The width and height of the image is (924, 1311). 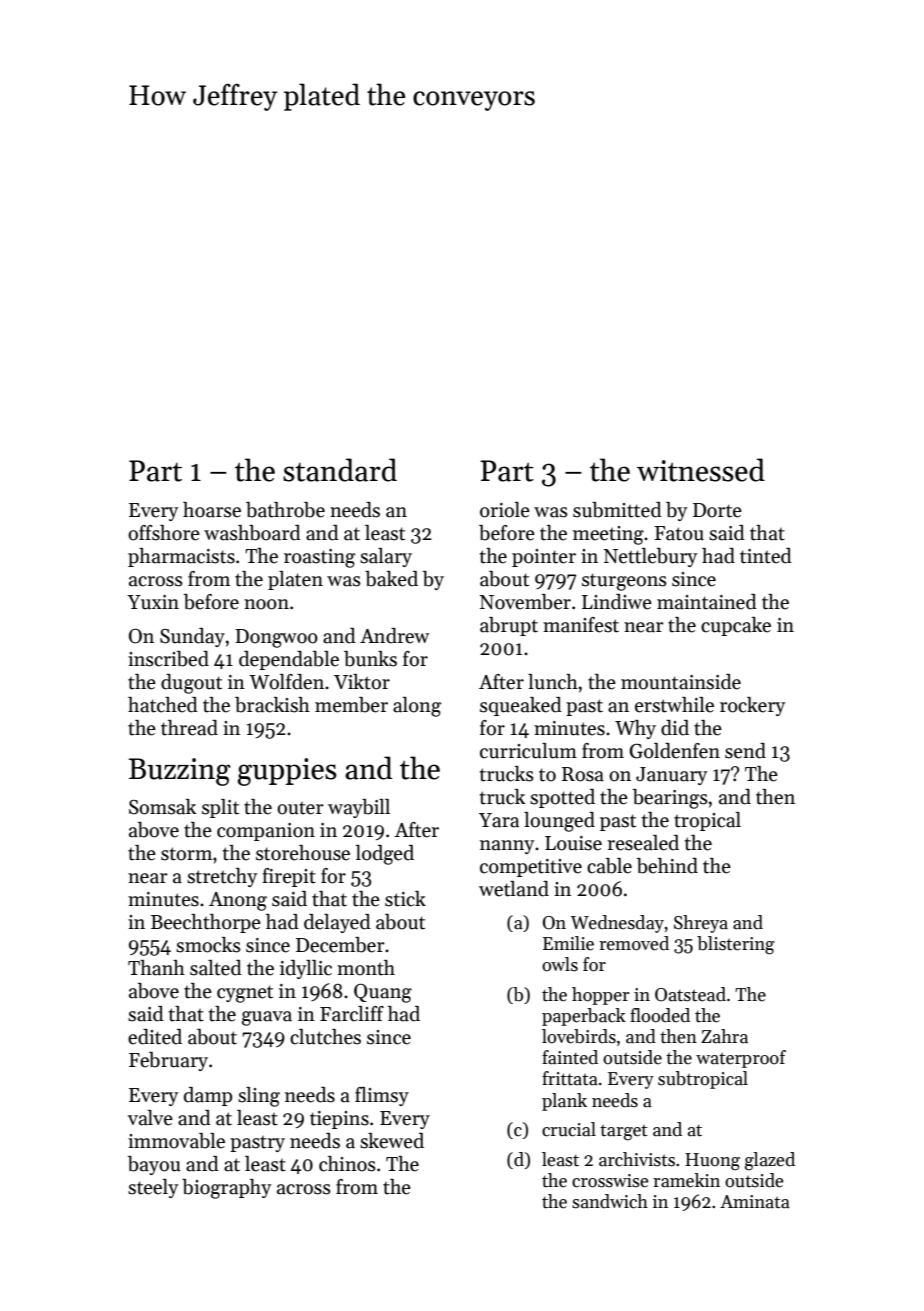 I want to click on oriole, so click(x=505, y=510).
